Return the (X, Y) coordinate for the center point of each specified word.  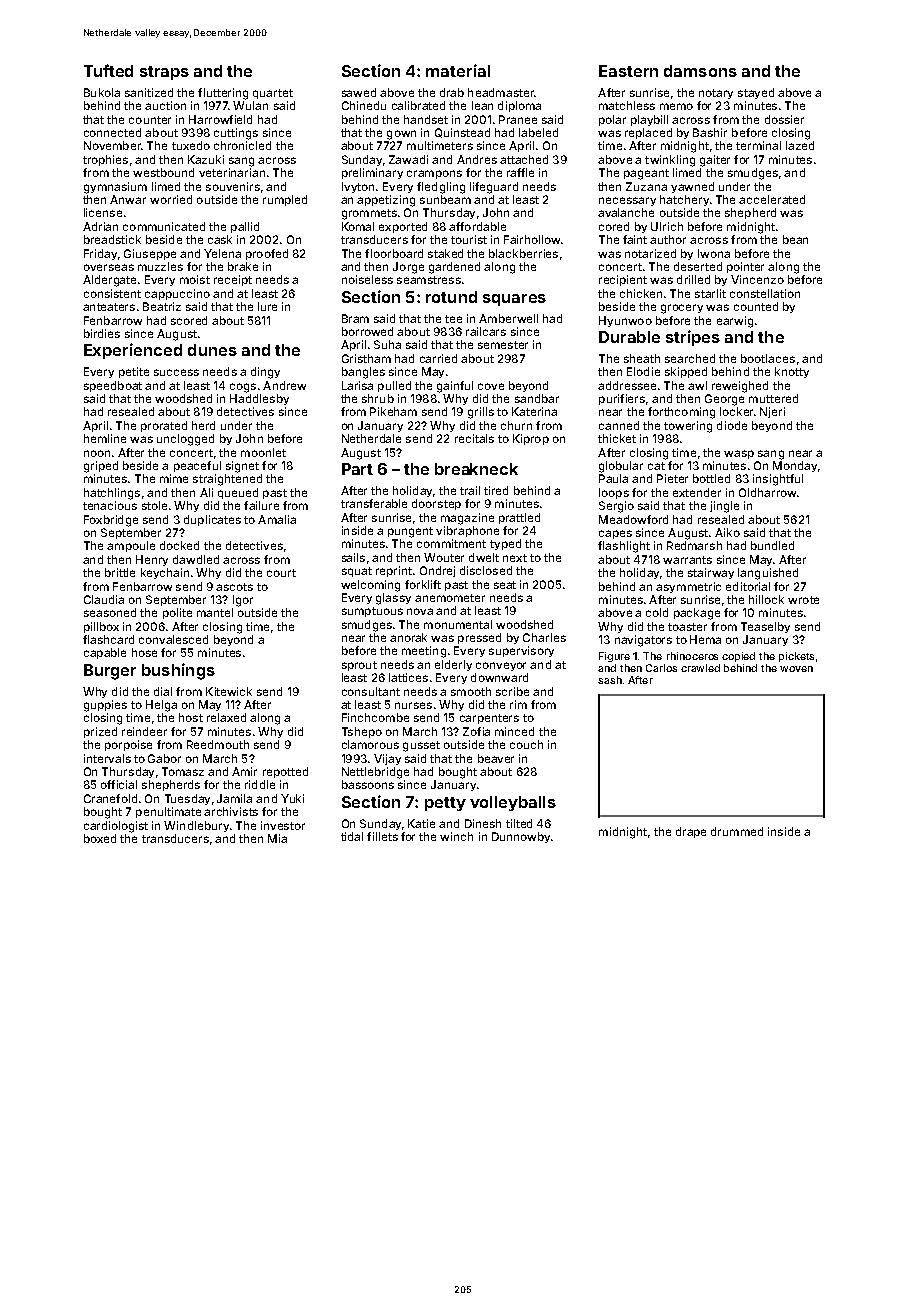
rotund (451, 297)
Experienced (133, 351)
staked (445, 253)
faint (635, 239)
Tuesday (187, 799)
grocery (682, 309)
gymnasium (115, 188)
